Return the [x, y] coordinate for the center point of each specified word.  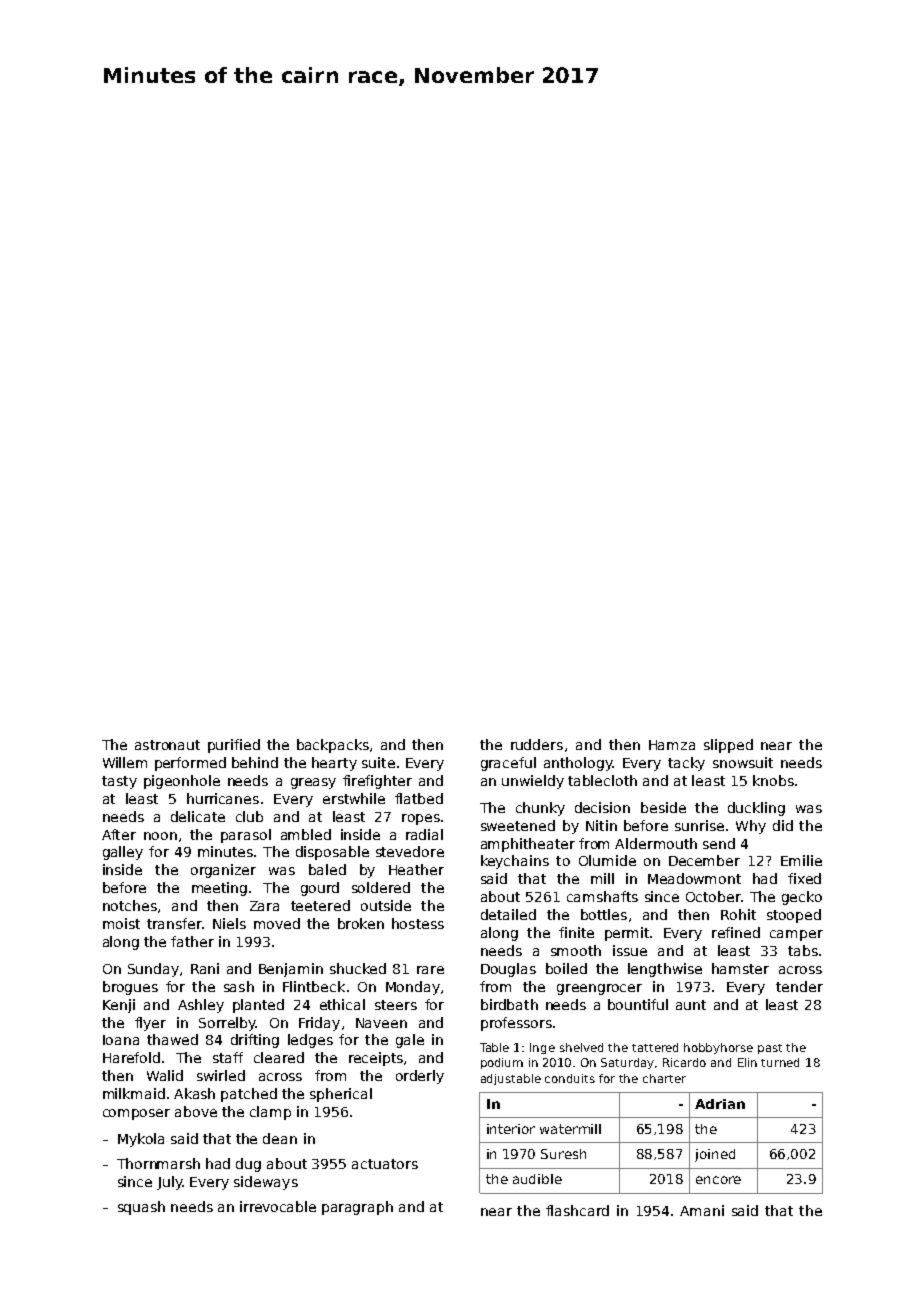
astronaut [167, 745]
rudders [537, 744]
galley [123, 853]
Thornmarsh [158, 1163]
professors [516, 1024]
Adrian [720, 1104]
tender [799, 986]
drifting [255, 1041]
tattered [655, 1047]
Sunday [153, 970]
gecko [802, 898]
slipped [728, 746]
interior [511, 1129]
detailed [508, 914]
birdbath [509, 1004]
